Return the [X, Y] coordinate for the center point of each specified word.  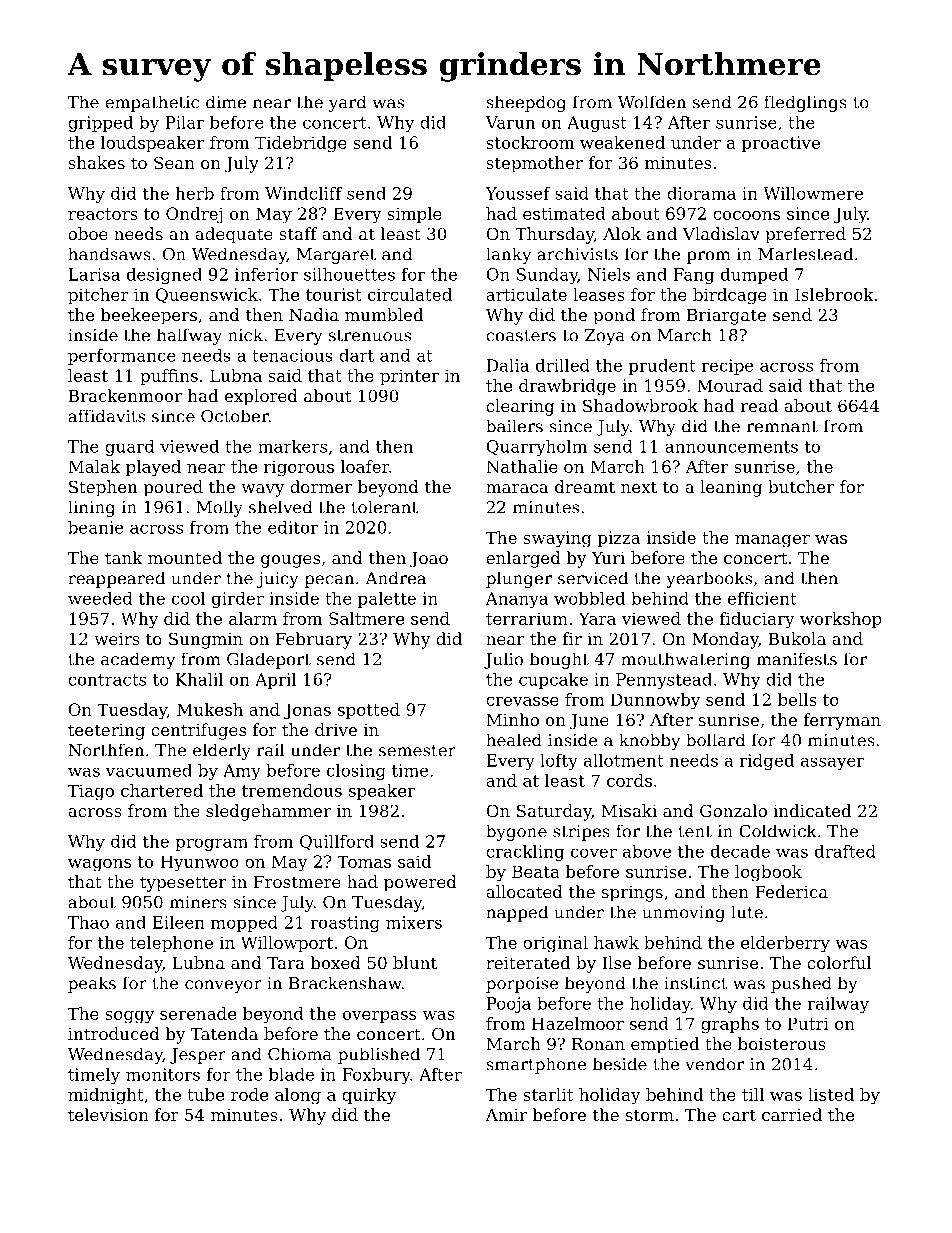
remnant [782, 427]
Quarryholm [536, 448]
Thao [88, 922]
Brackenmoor [125, 395]
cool [188, 598]
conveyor [223, 986]
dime [226, 102]
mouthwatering [685, 660]
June [589, 722]
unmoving [683, 914]
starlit [548, 1094]
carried [792, 1114]
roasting [345, 924]
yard [348, 103]
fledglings [805, 103]
